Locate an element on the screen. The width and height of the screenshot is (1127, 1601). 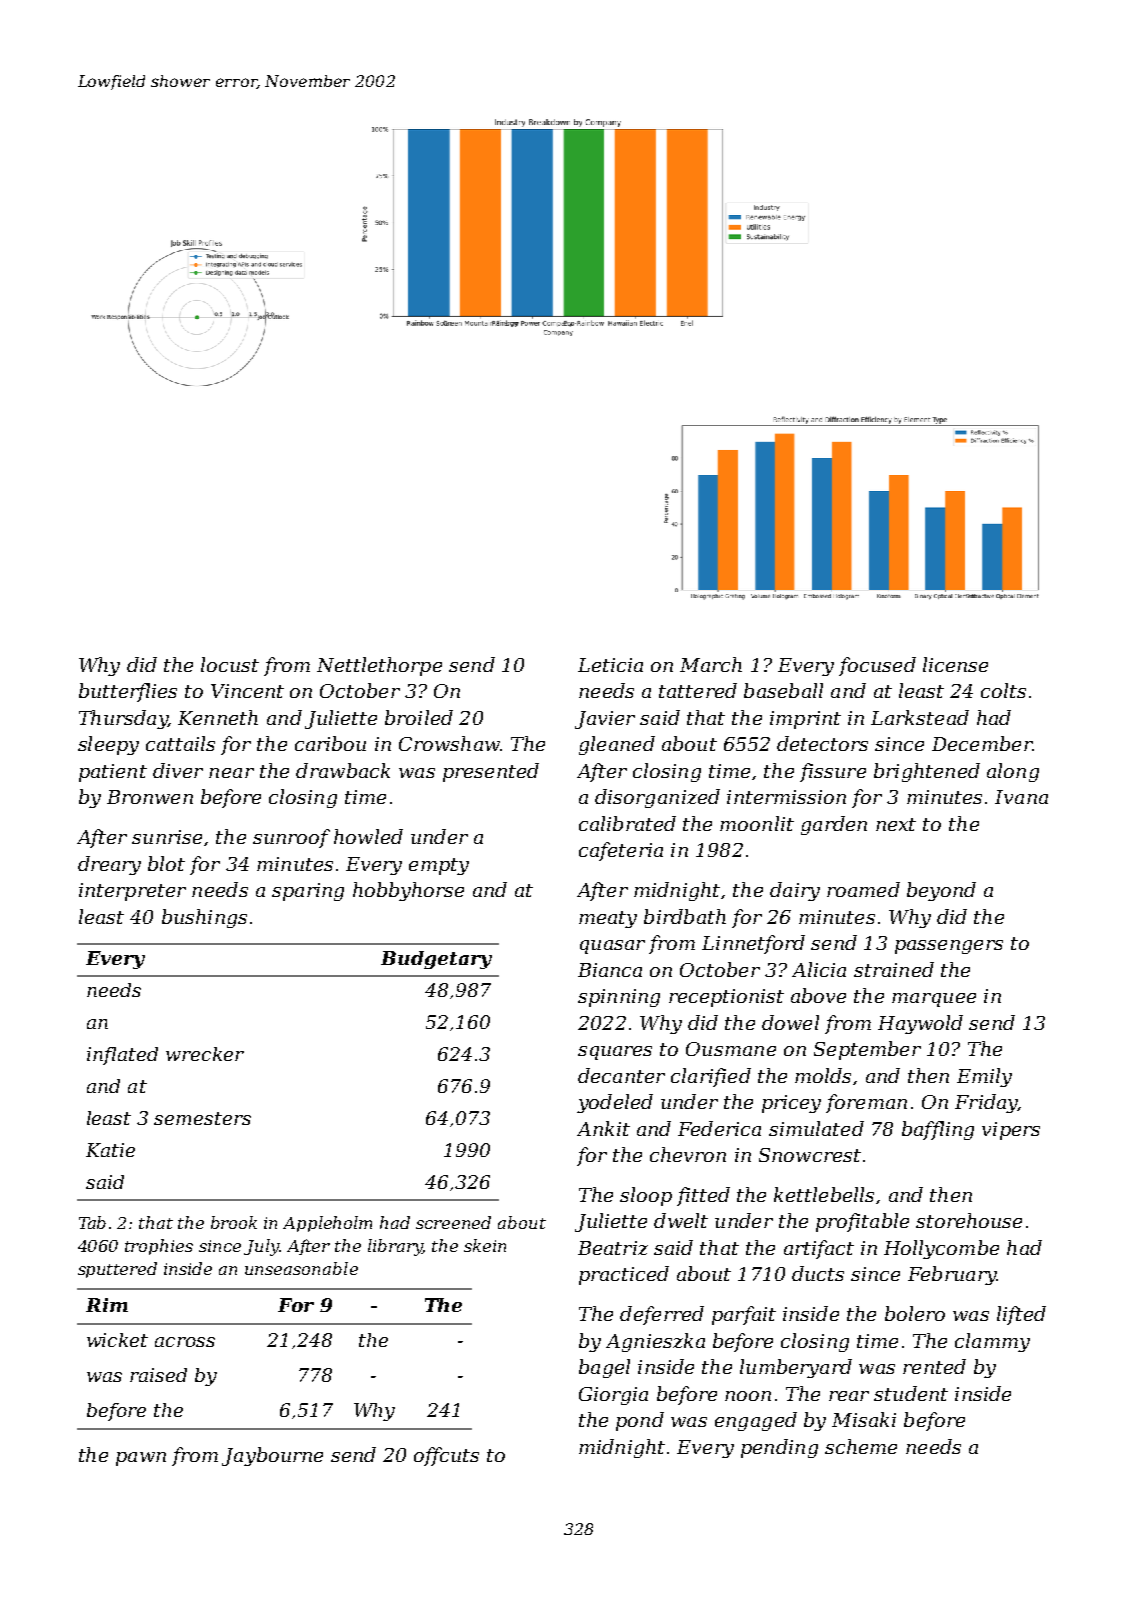
raised is located at coordinates (158, 1375).
